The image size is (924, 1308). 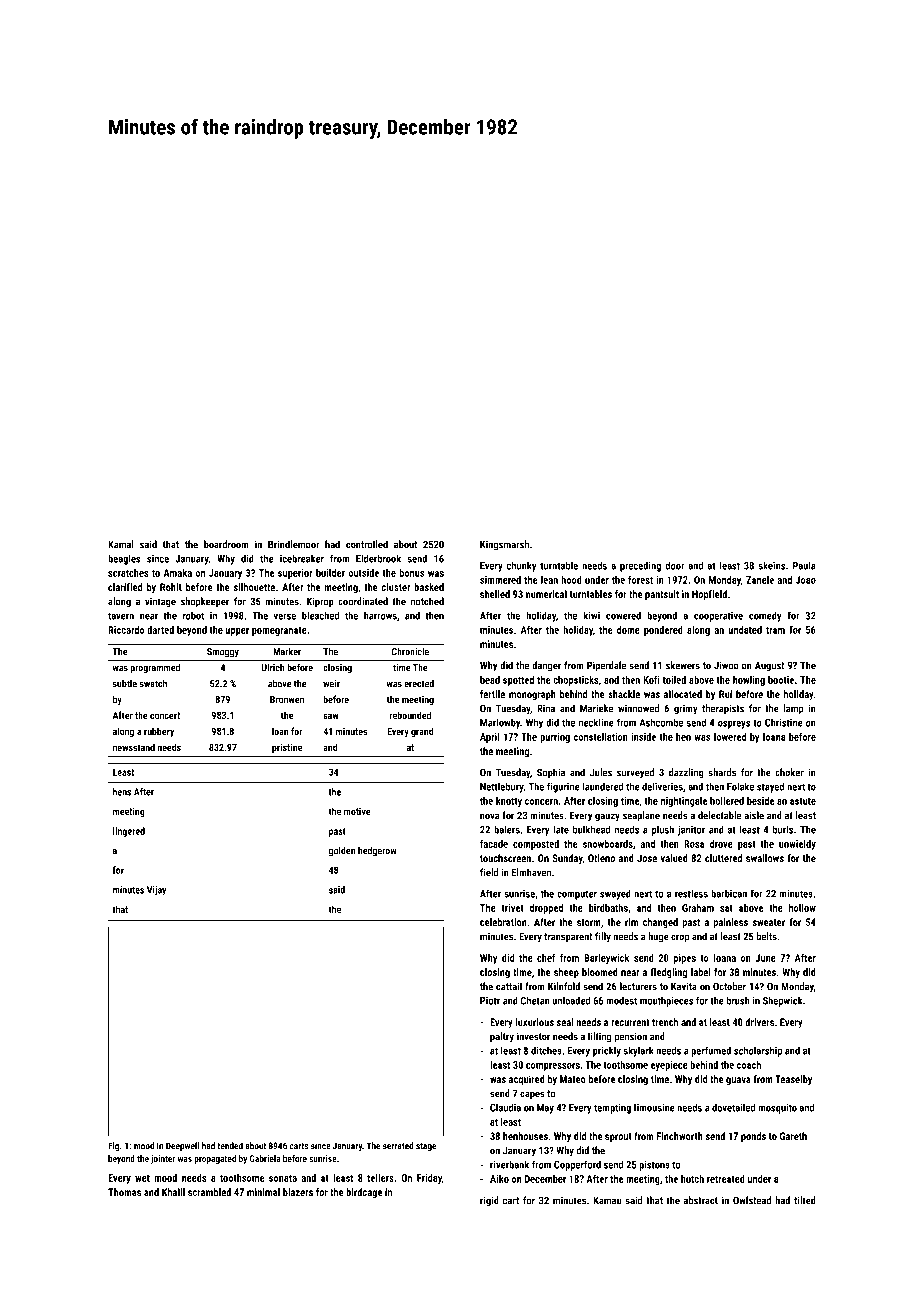 What do you see at coordinates (504, 545) in the screenshot?
I see `Kingsmarsh` at bounding box center [504, 545].
